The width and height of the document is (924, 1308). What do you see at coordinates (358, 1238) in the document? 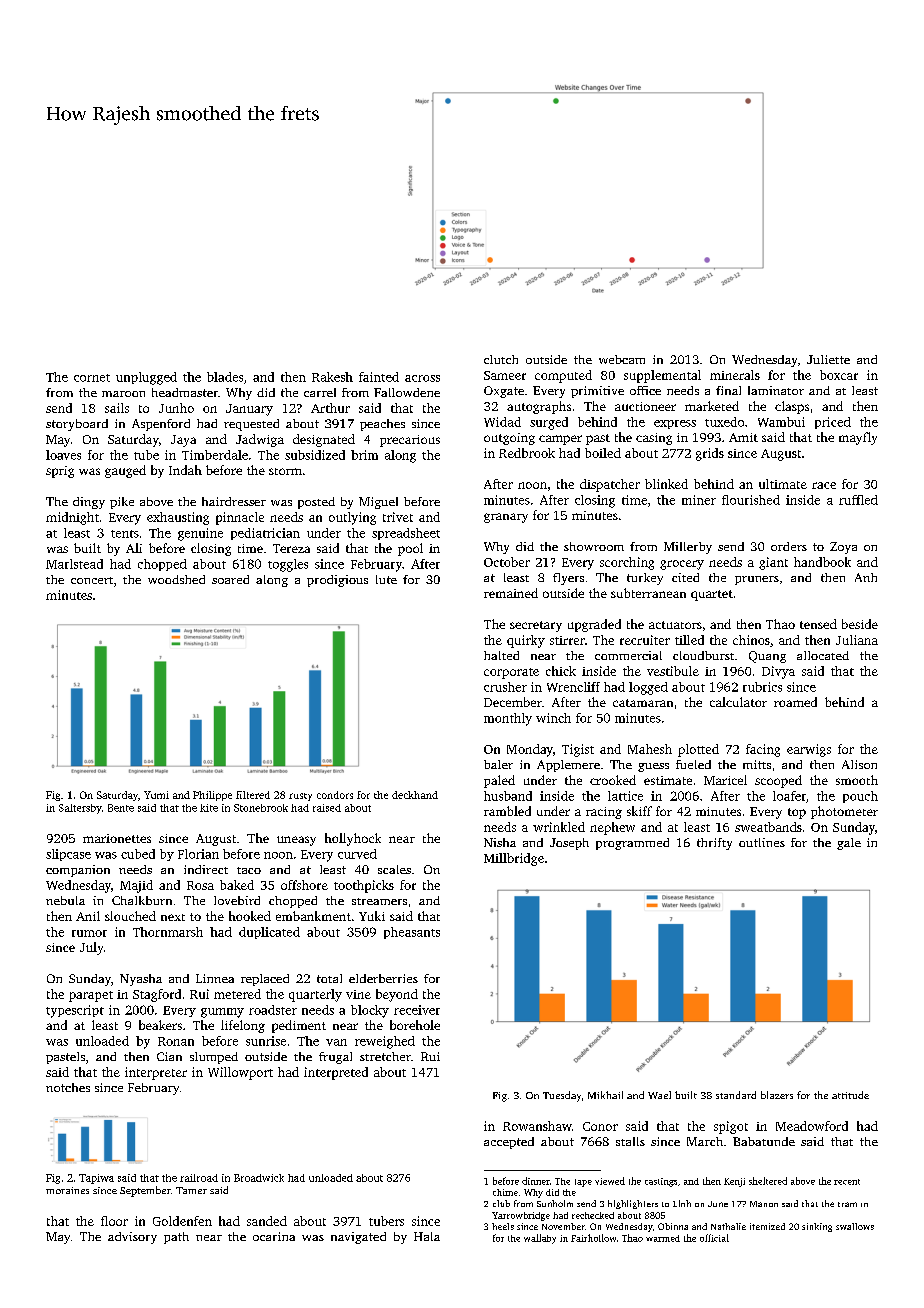
I see `navigated` at bounding box center [358, 1238].
